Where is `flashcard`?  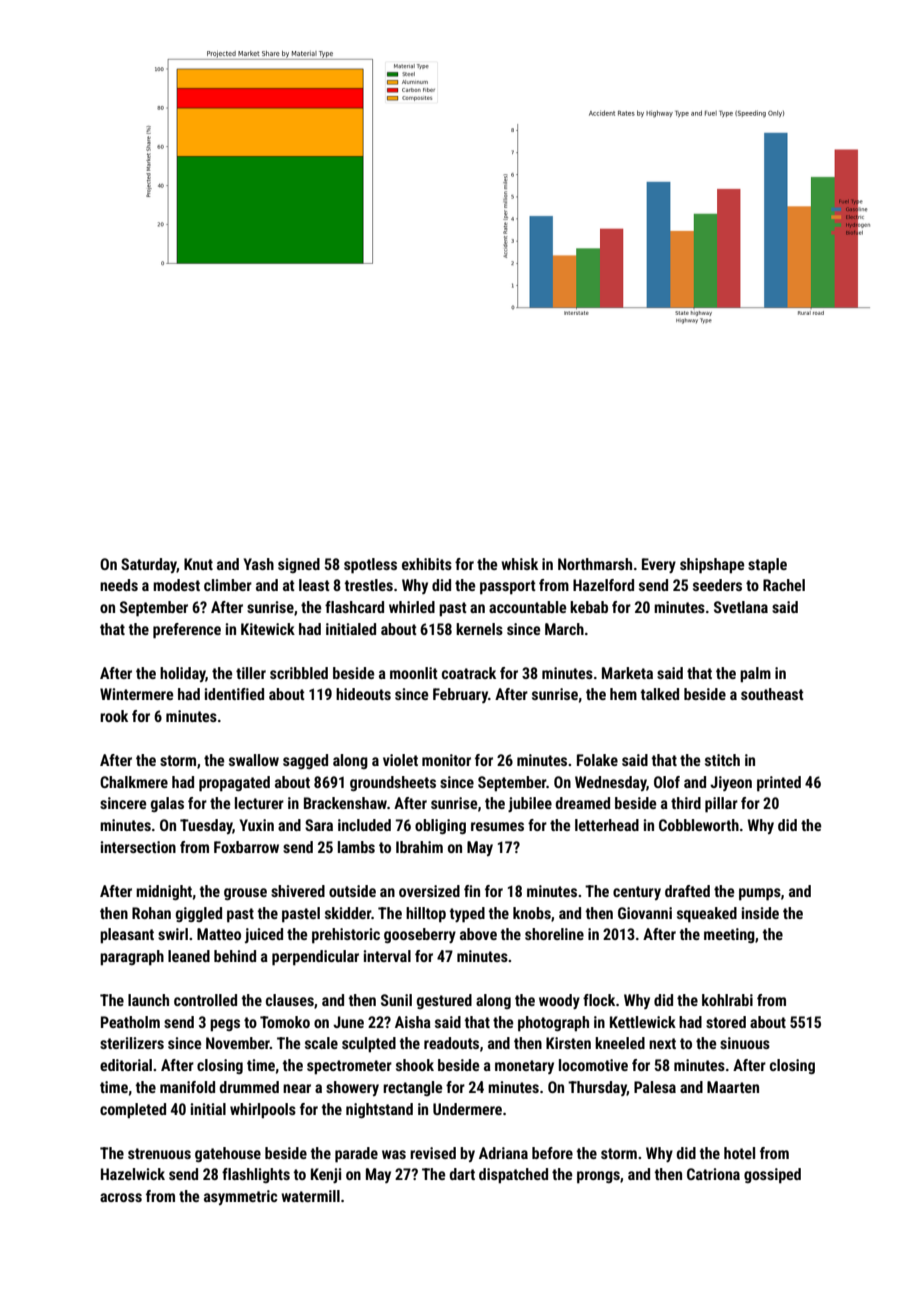 flashcard is located at coordinates (354, 607).
